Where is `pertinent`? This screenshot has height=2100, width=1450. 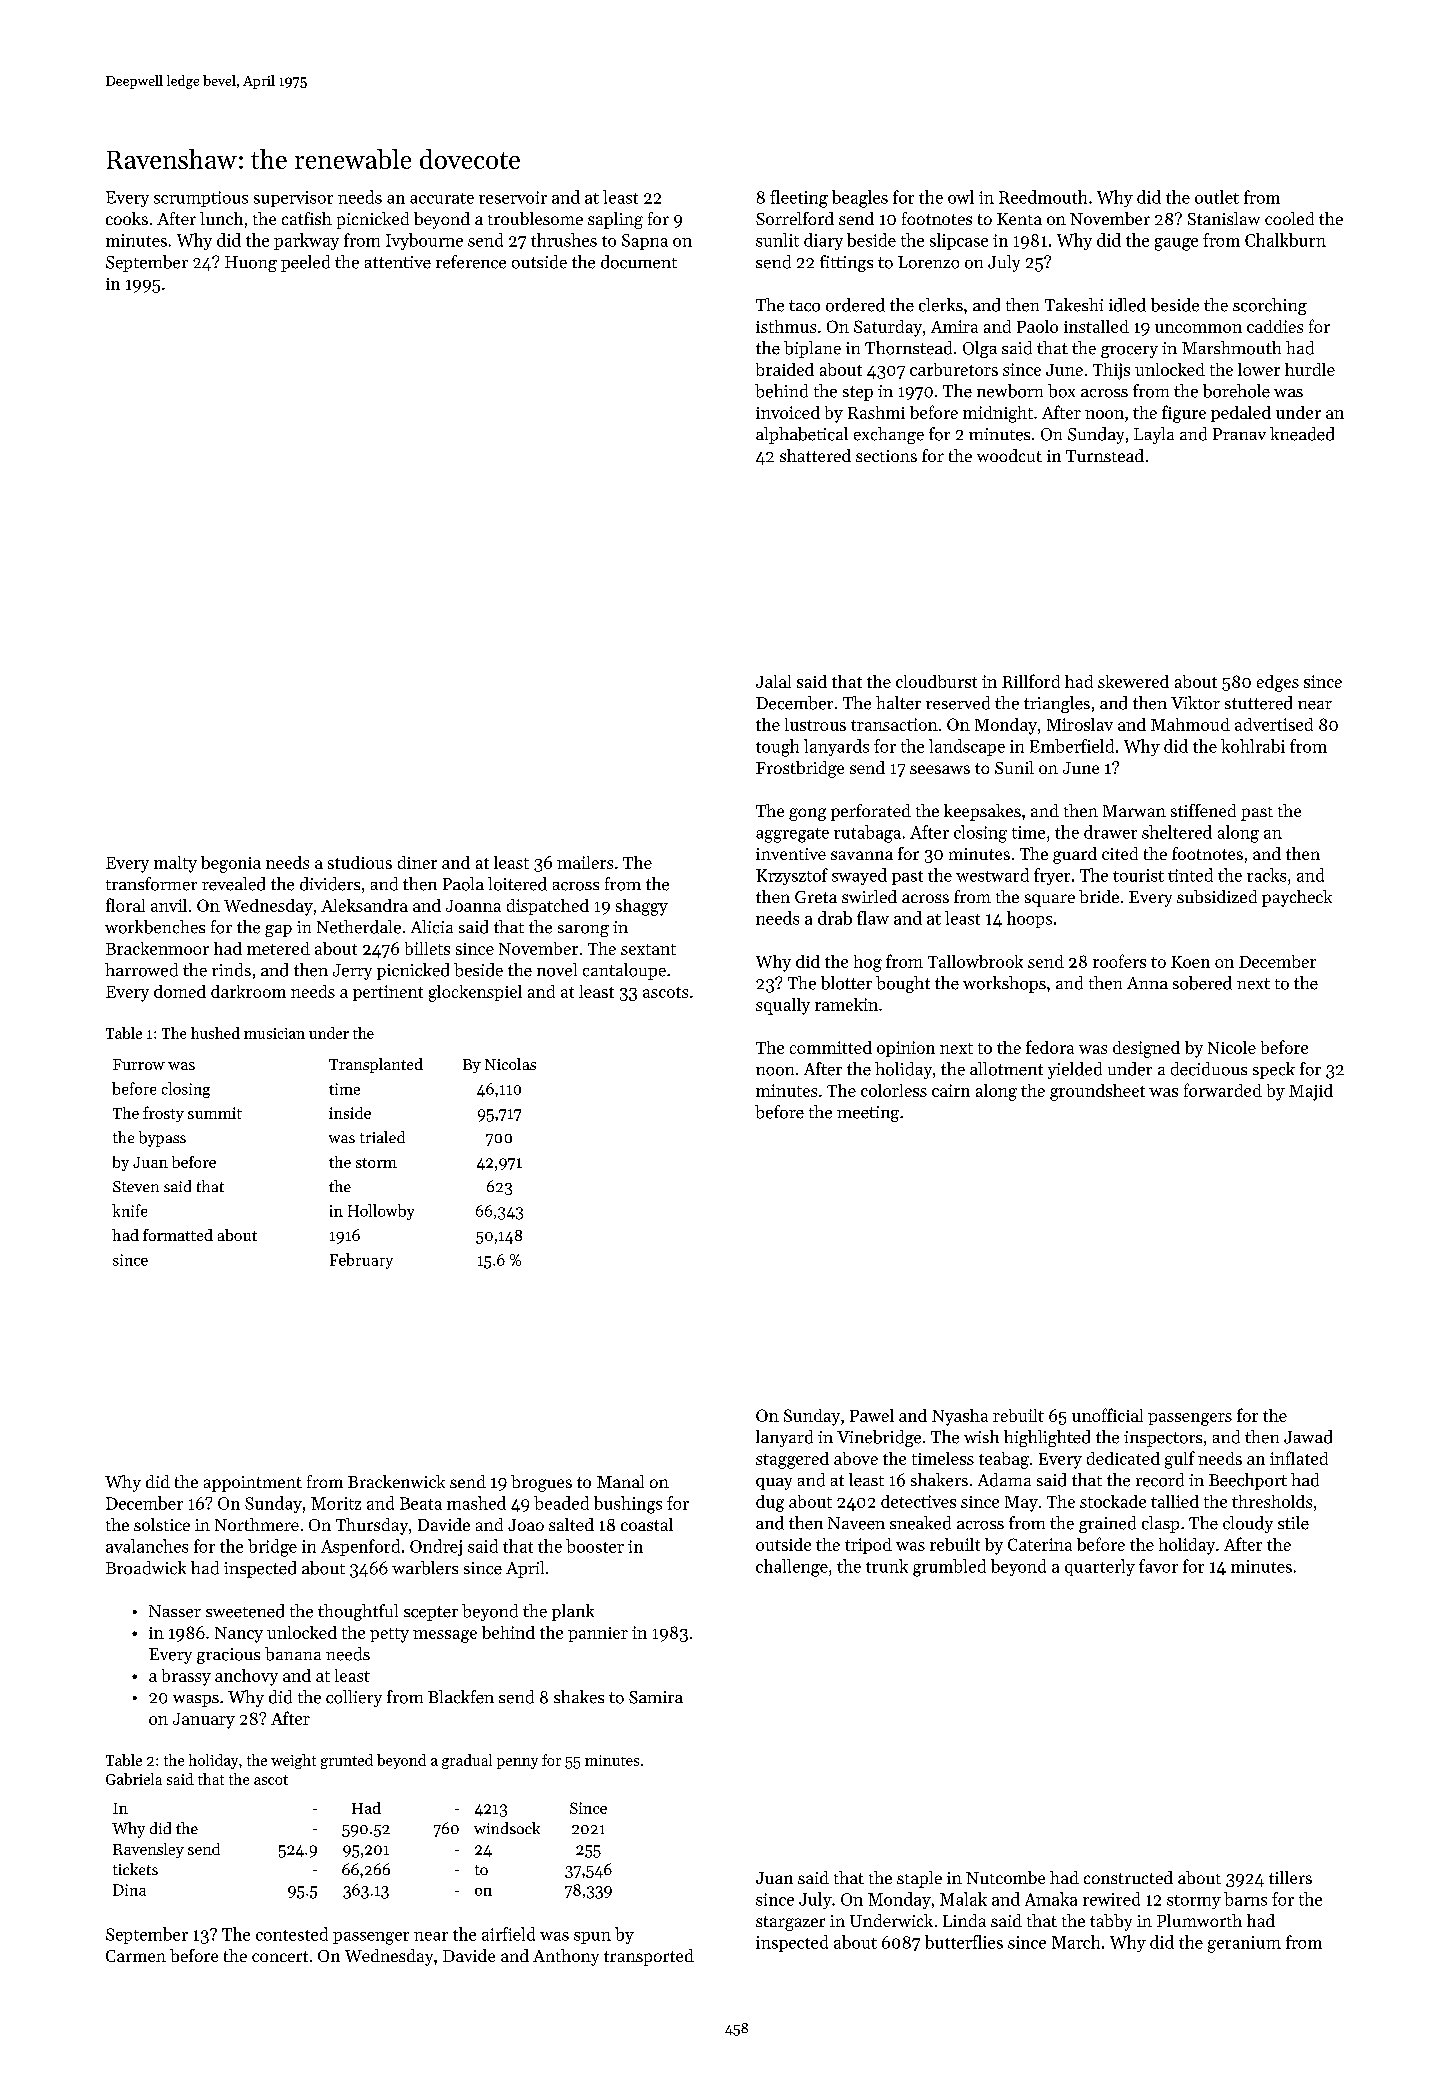 pertinent is located at coordinates (388, 993).
